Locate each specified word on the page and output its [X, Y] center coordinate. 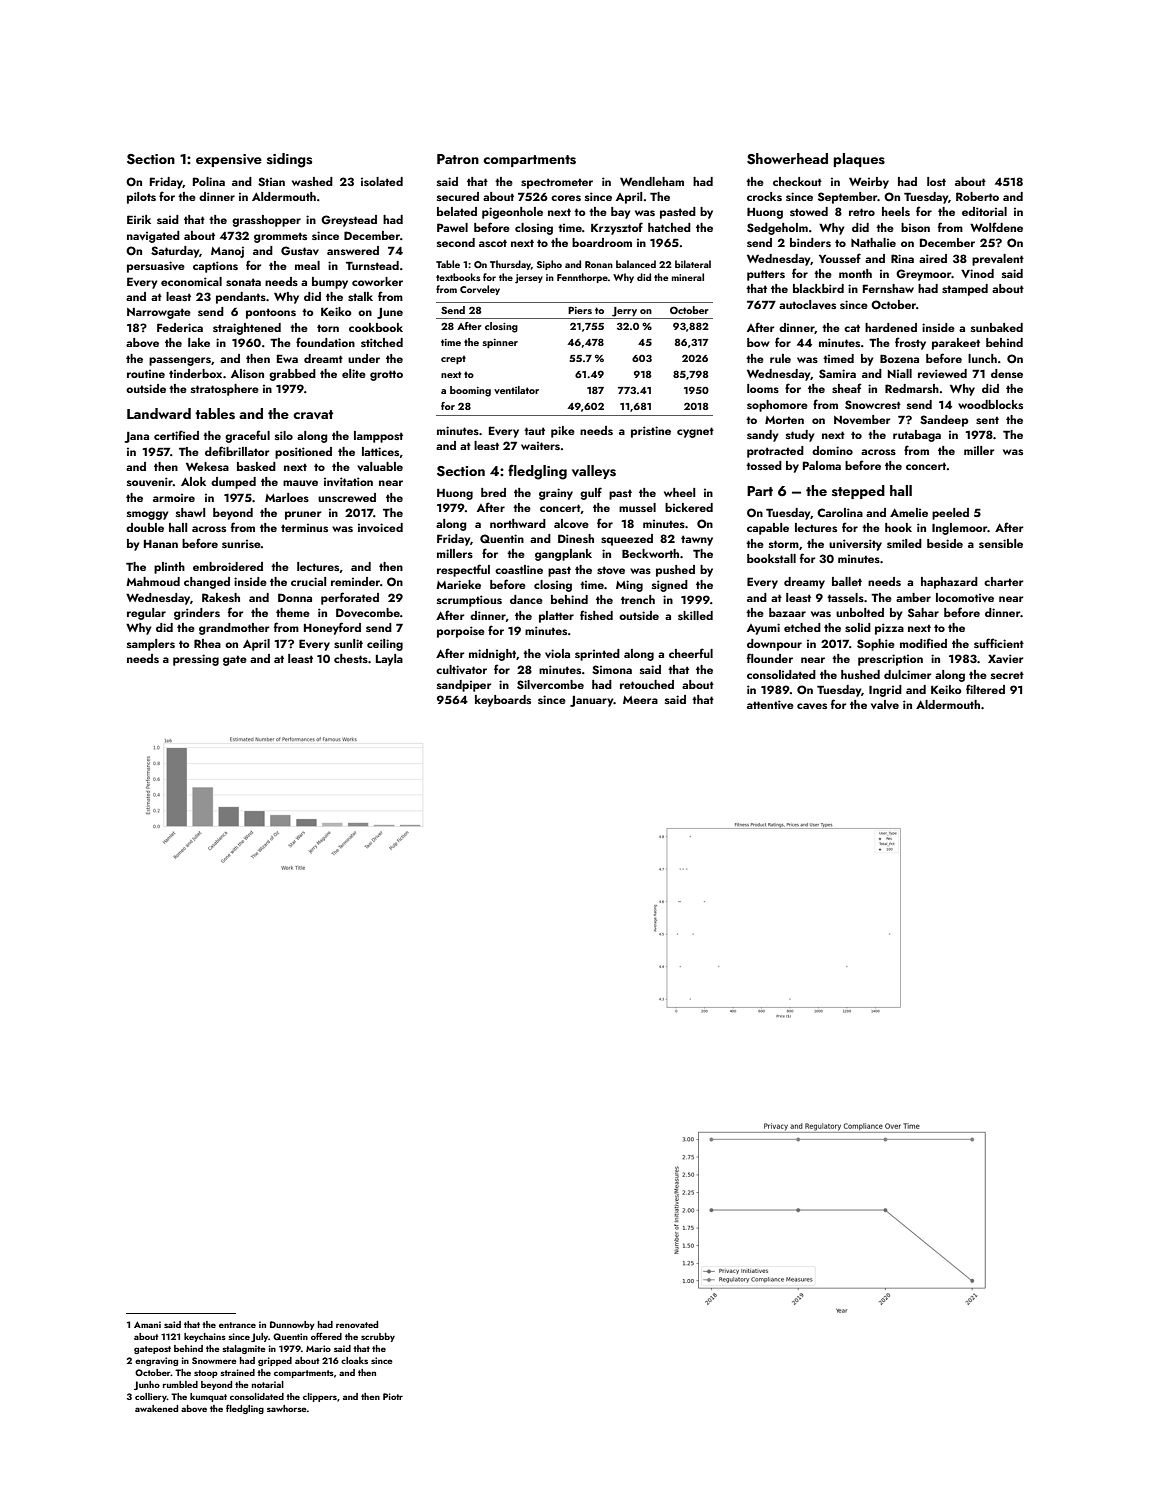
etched [802, 627]
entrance [237, 1325]
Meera [640, 700]
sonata [243, 282]
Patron [458, 159]
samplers [151, 645]
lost [936, 181]
